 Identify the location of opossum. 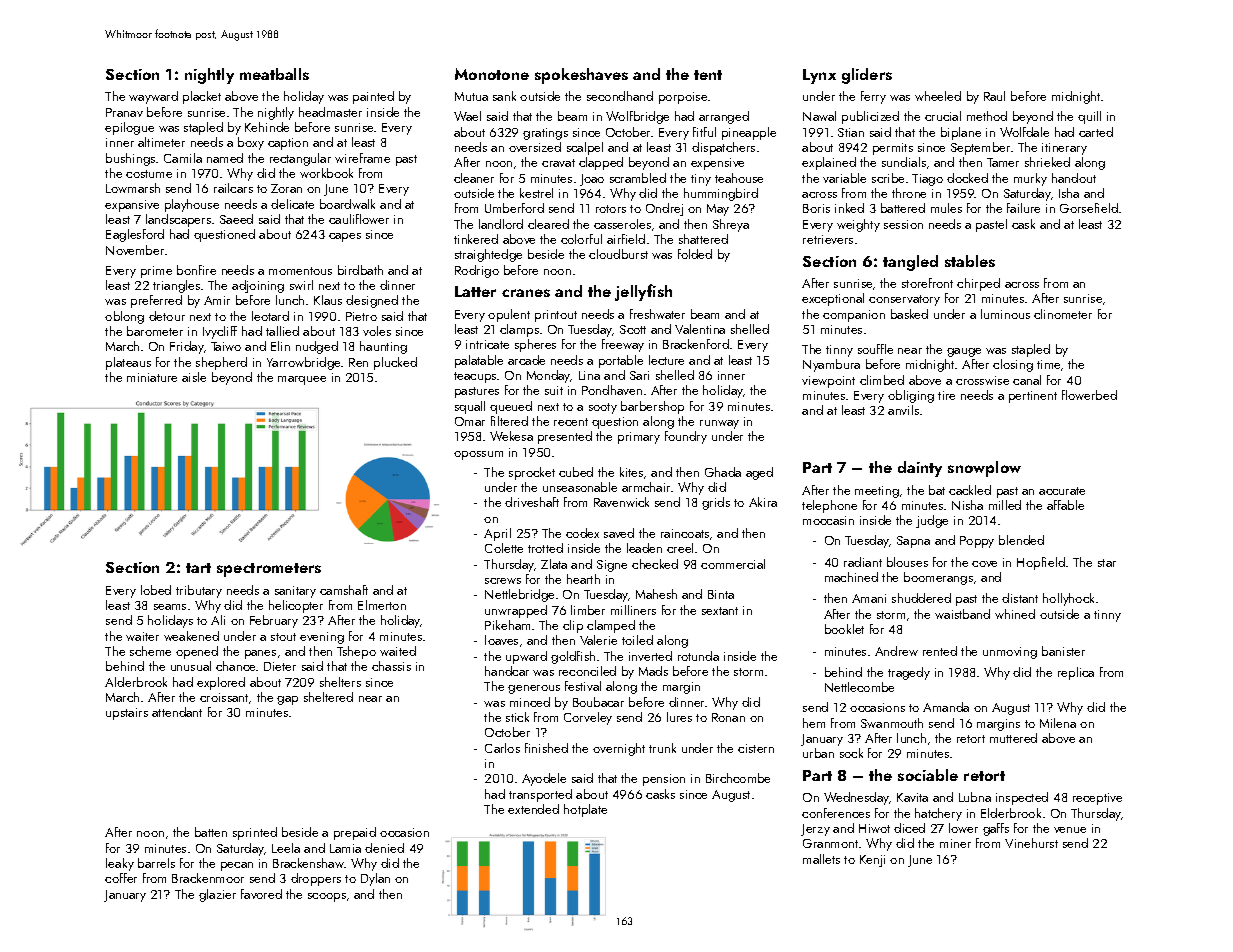
(478, 455).
